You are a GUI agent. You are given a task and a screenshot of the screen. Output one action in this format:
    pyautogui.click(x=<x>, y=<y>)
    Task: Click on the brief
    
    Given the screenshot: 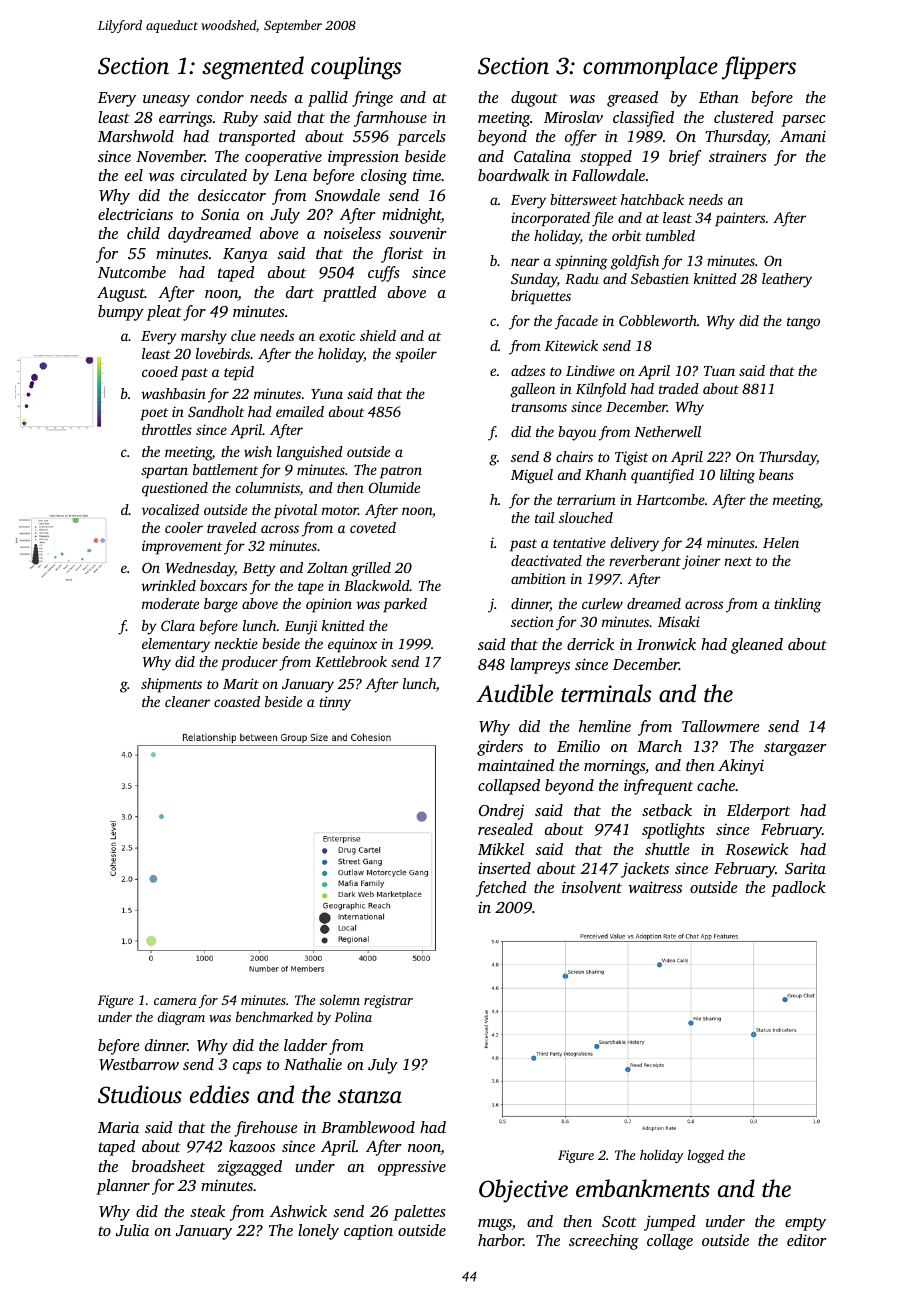 What is the action you would take?
    pyautogui.click(x=685, y=158)
